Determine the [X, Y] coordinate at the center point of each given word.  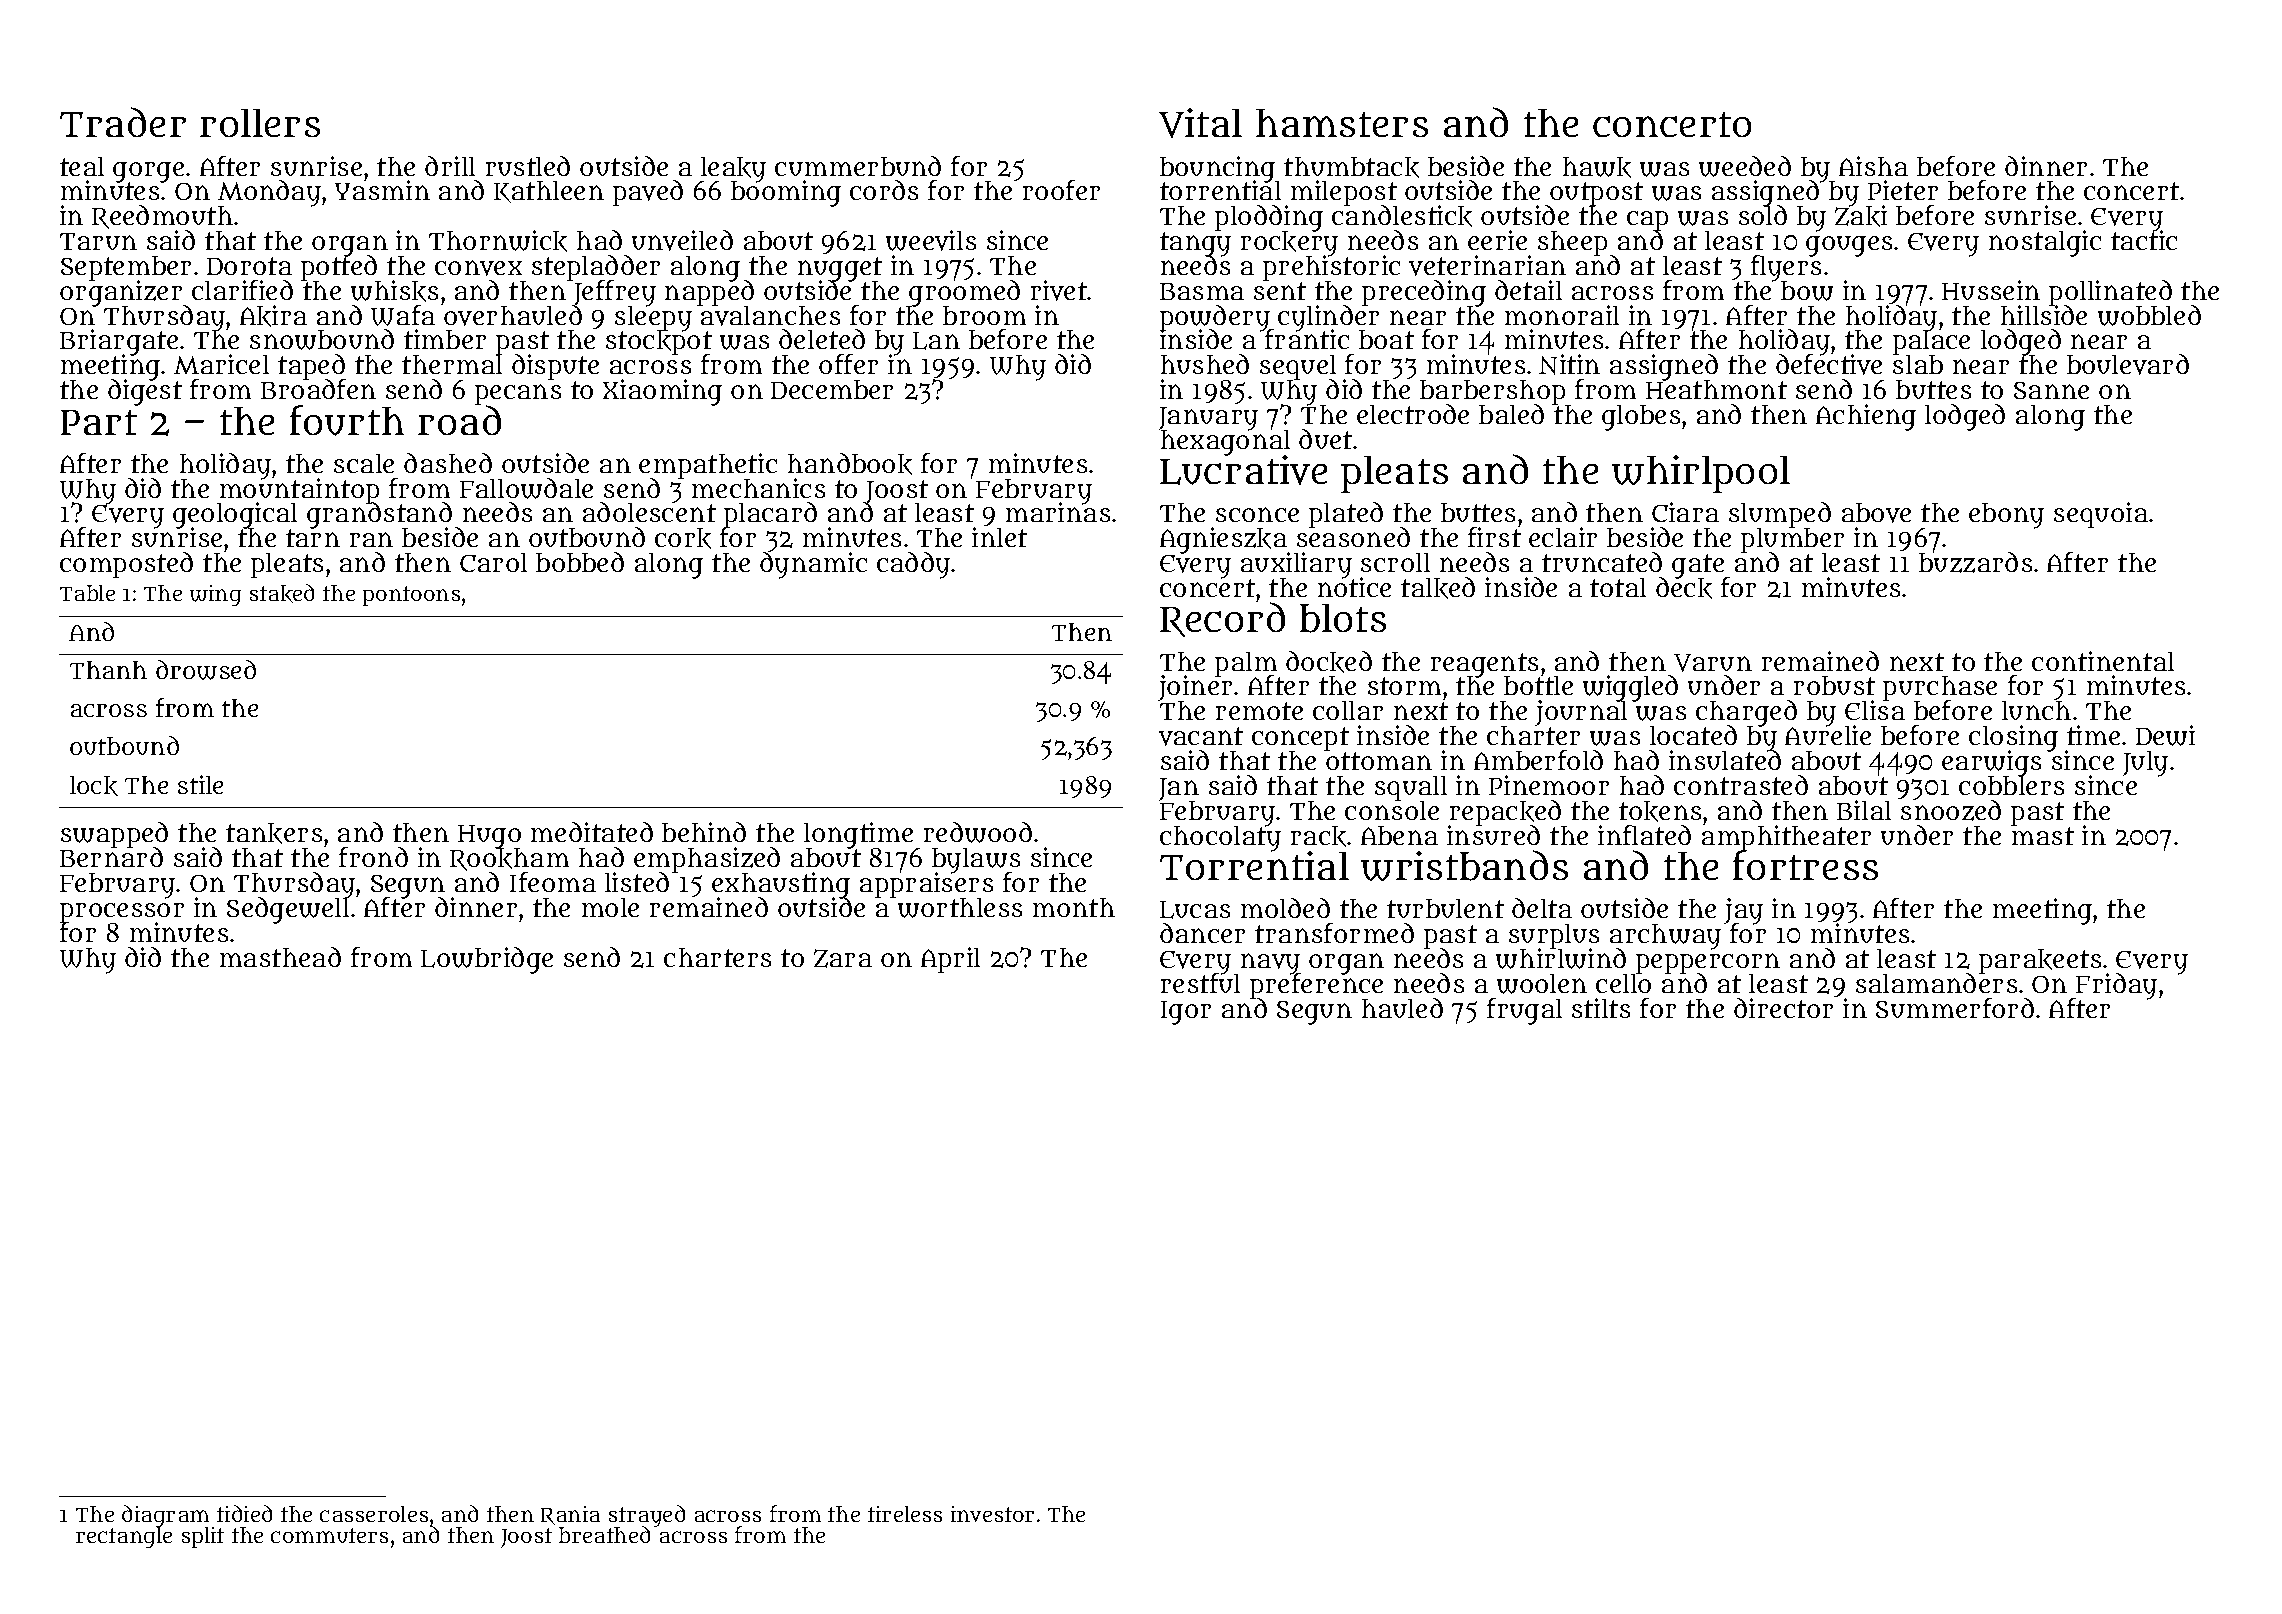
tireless [905, 1514]
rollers [260, 123]
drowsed [206, 670]
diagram [165, 1516]
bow [1807, 291]
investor [992, 1514]
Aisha [1873, 166]
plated [1346, 515]
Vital [1200, 123]
